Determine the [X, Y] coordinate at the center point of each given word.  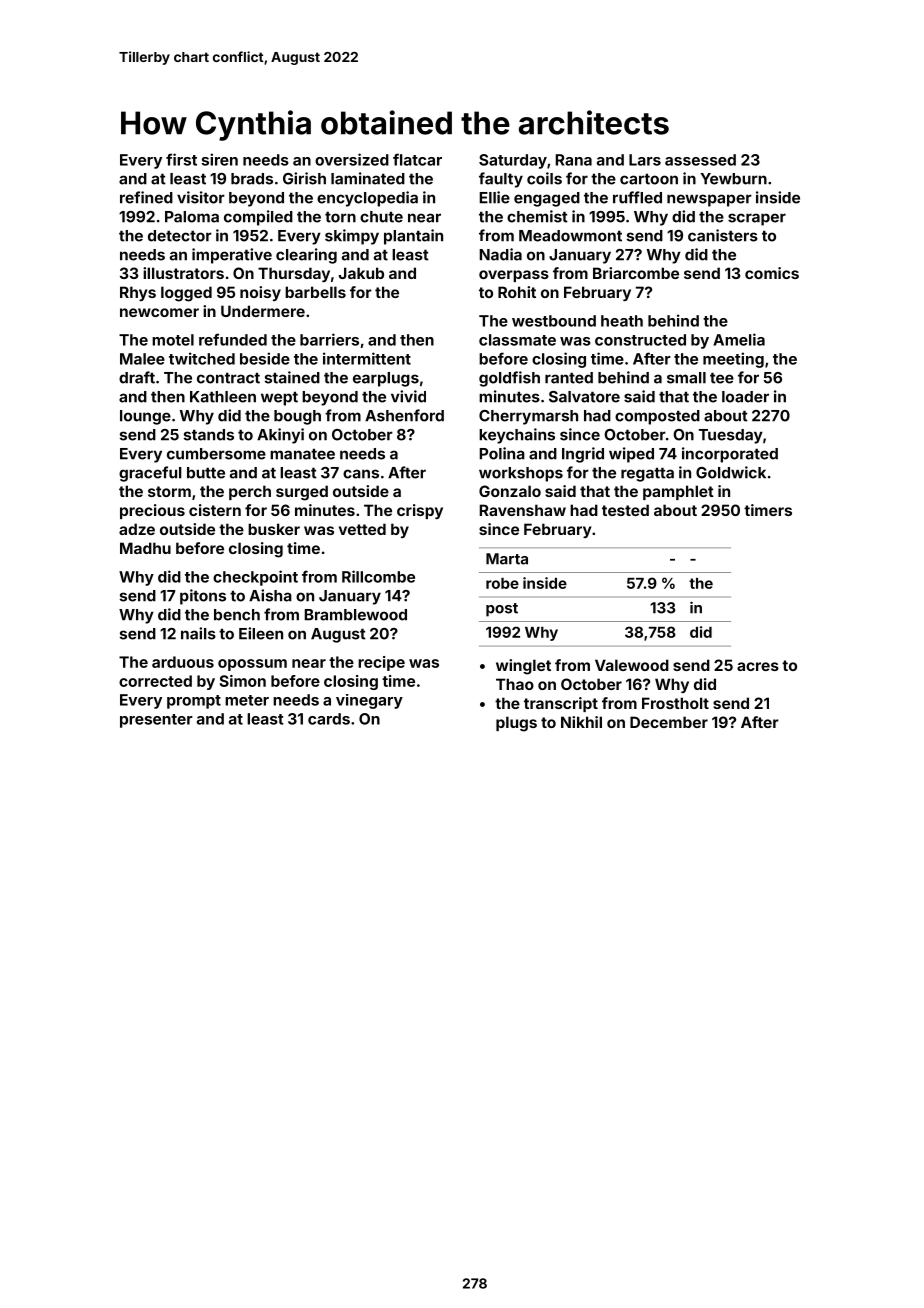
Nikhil [581, 722]
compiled [258, 218]
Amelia [739, 339]
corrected [155, 681]
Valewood [632, 665]
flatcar [417, 159]
